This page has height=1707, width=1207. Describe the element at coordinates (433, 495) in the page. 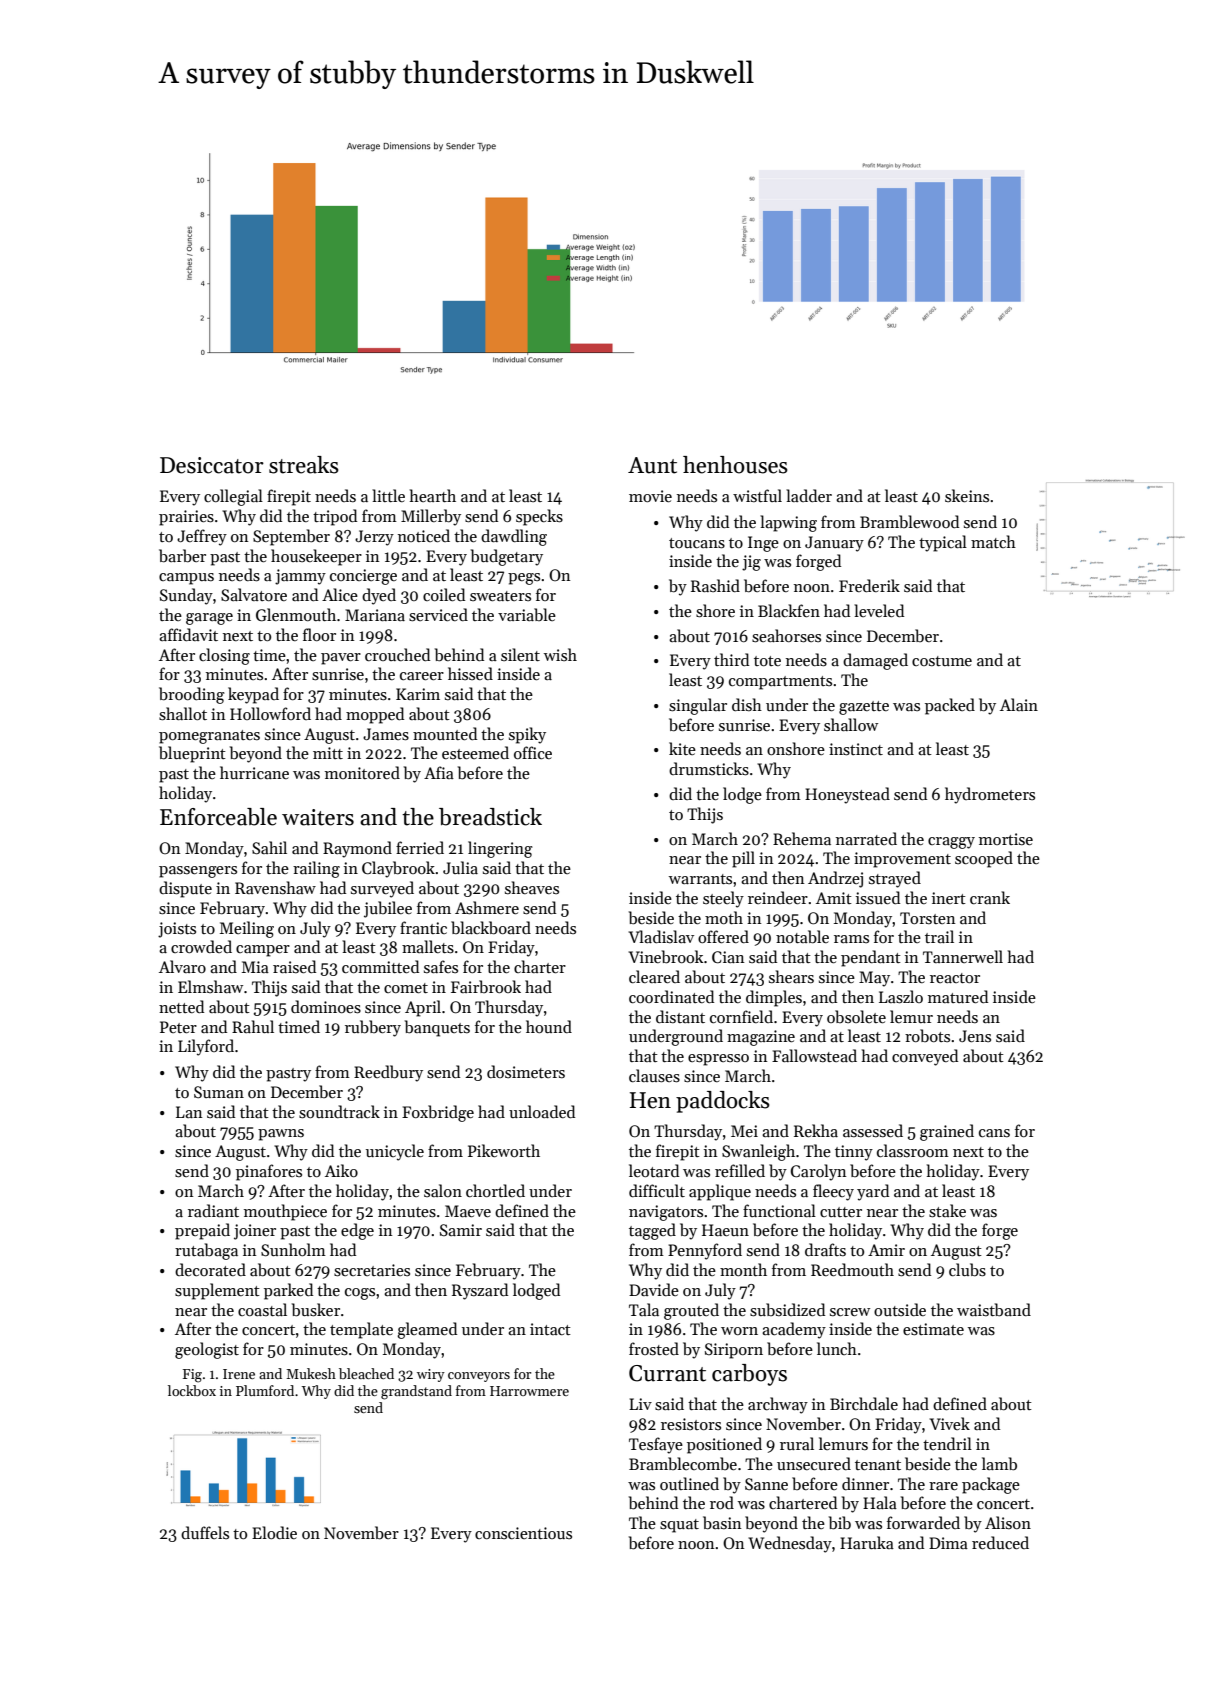

I see `hearth` at that location.
